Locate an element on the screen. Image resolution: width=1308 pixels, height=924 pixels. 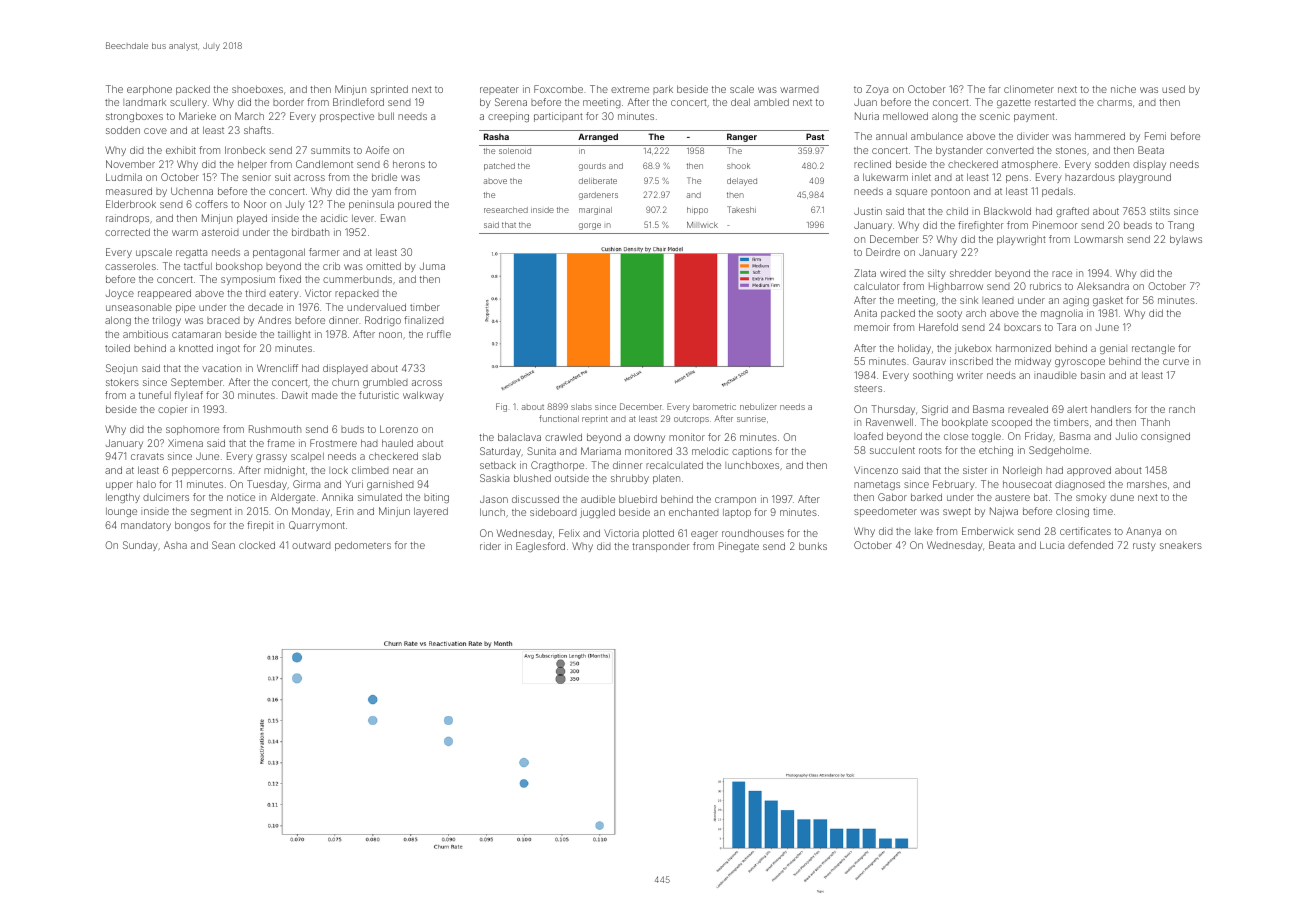
walkway is located at coordinates (423, 396).
